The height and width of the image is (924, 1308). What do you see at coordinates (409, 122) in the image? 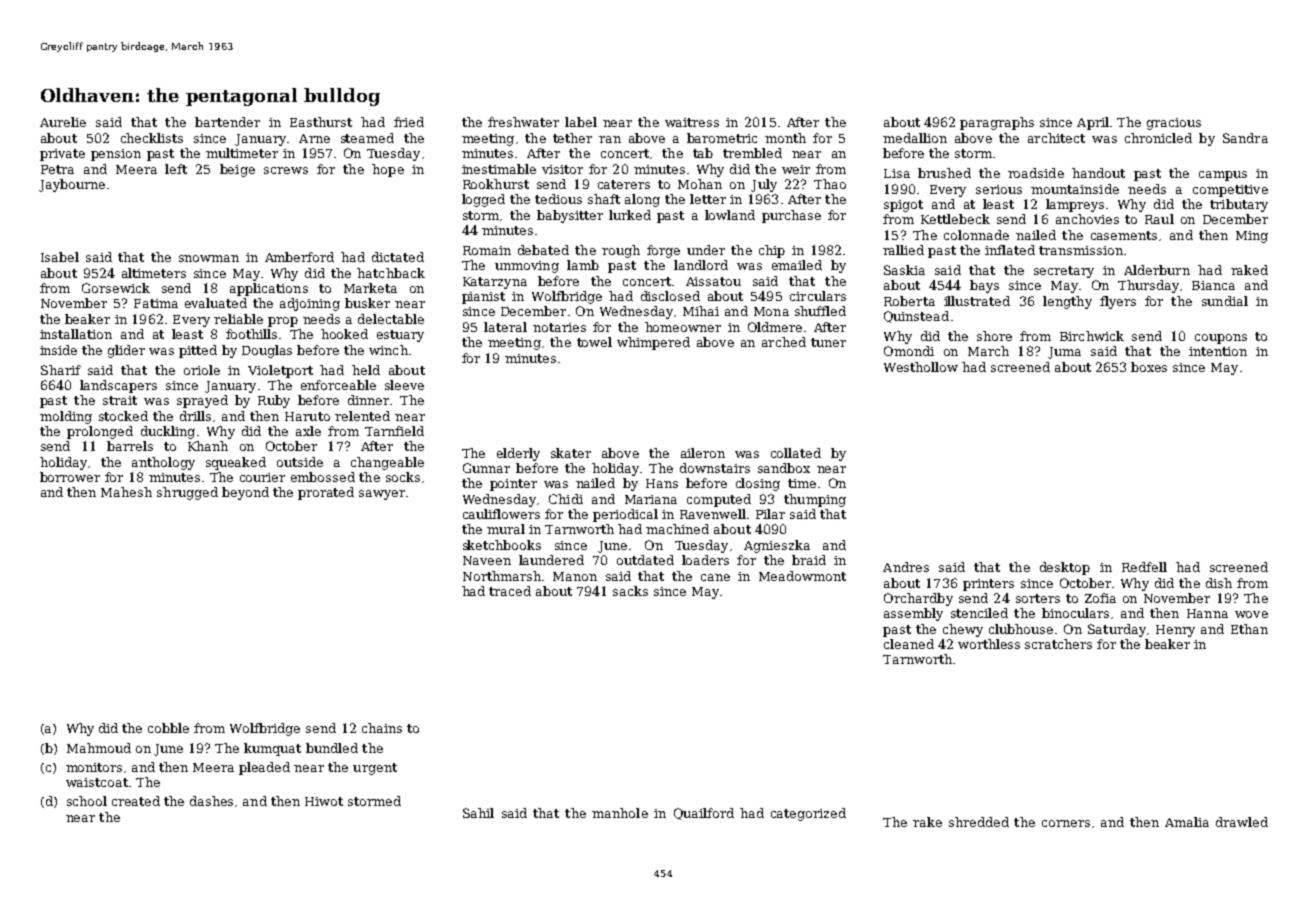
I see `fried` at bounding box center [409, 122].
